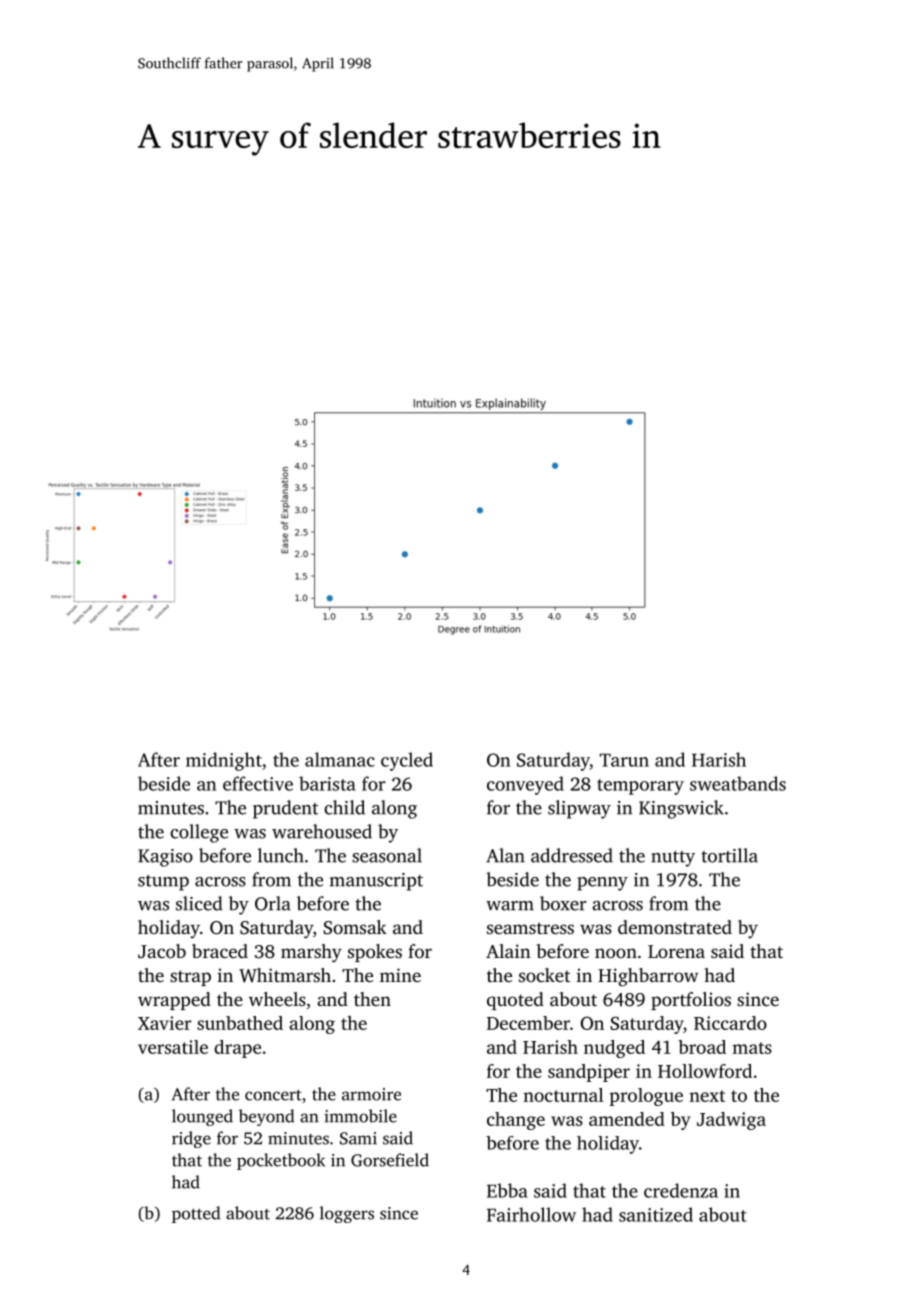  What do you see at coordinates (266, 1117) in the screenshot?
I see `beyond` at bounding box center [266, 1117].
